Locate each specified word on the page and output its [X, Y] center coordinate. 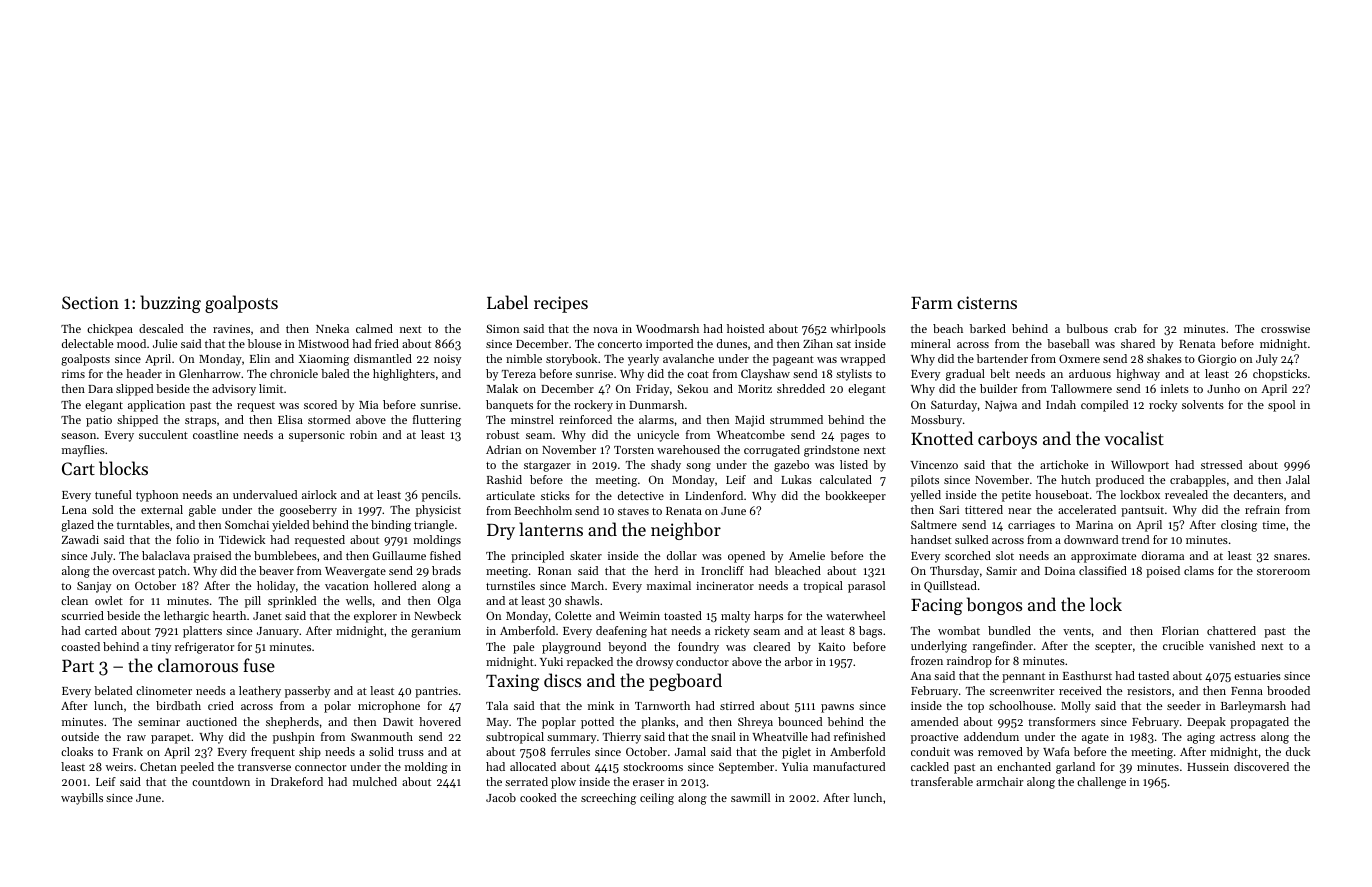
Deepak [1206, 723]
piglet [796, 753]
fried [387, 343]
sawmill [750, 797]
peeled [197, 768]
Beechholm [543, 510]
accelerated [1087, 509]
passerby [307, 692]
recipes [561, 304]
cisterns [987, 302]
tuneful [113, 494]
